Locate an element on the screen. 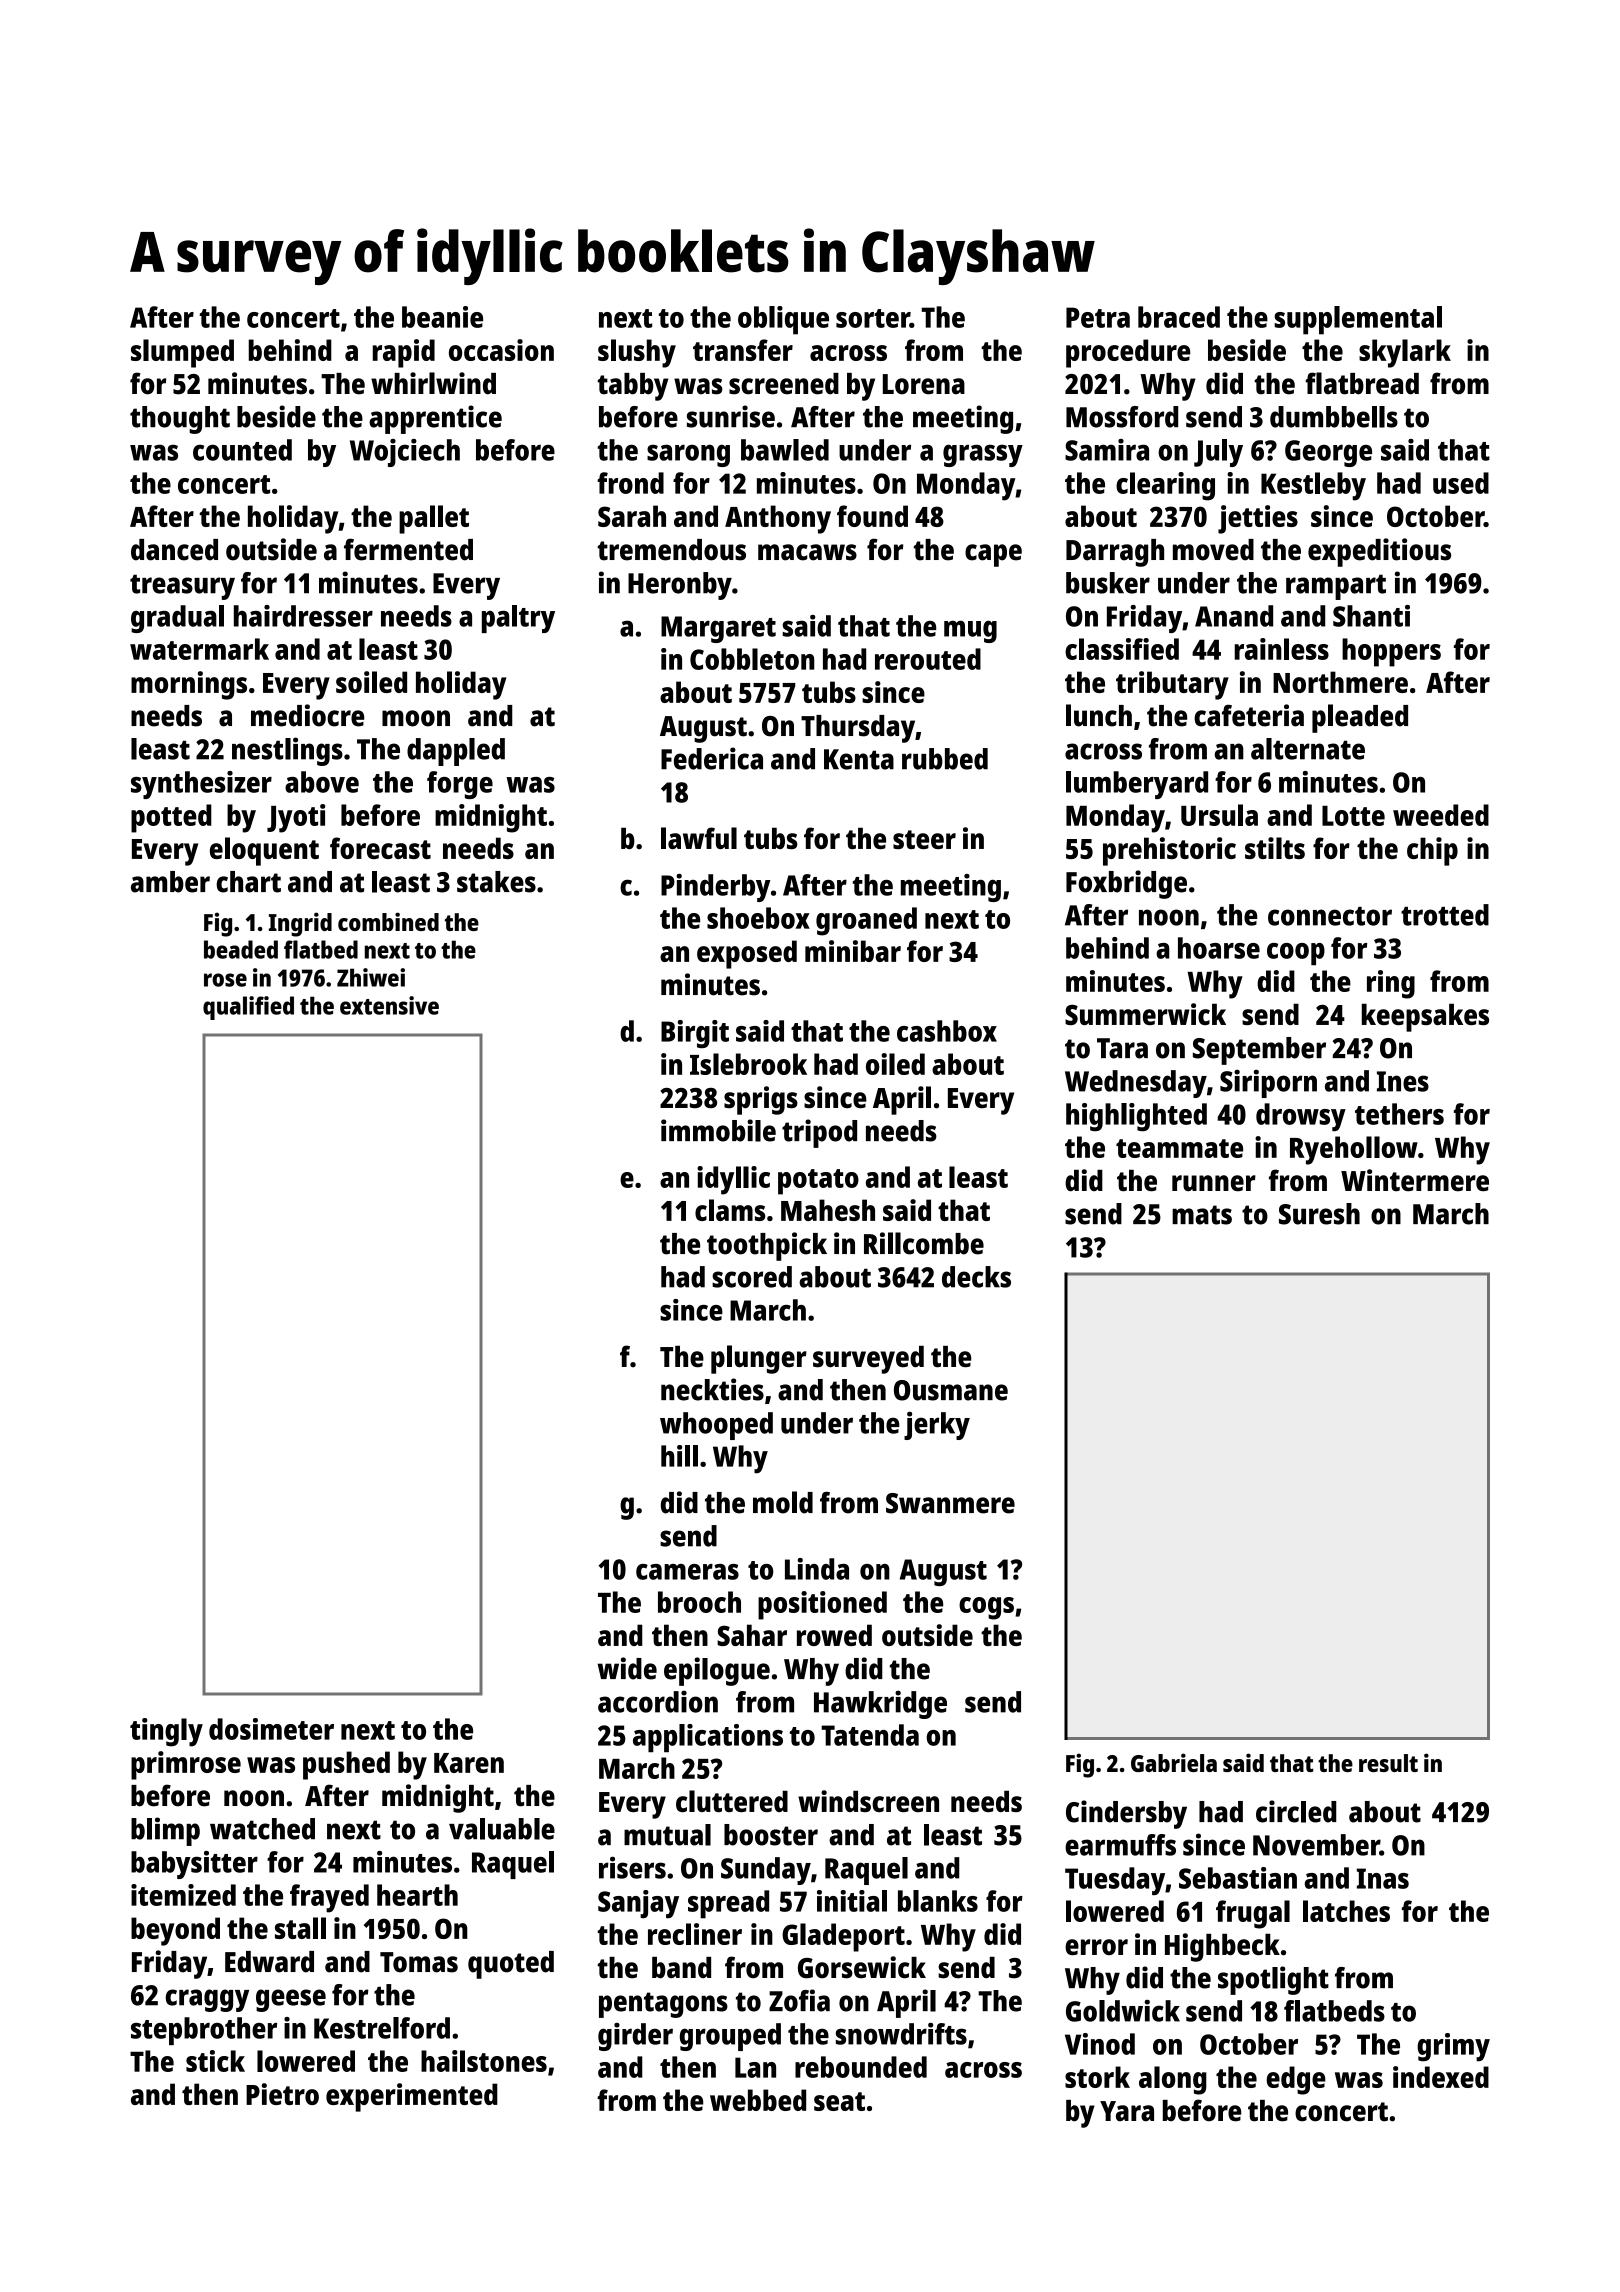 The width and height of the screenshot is (1620, 2292). Gabriela is located at coordinates (1174, 1762).
